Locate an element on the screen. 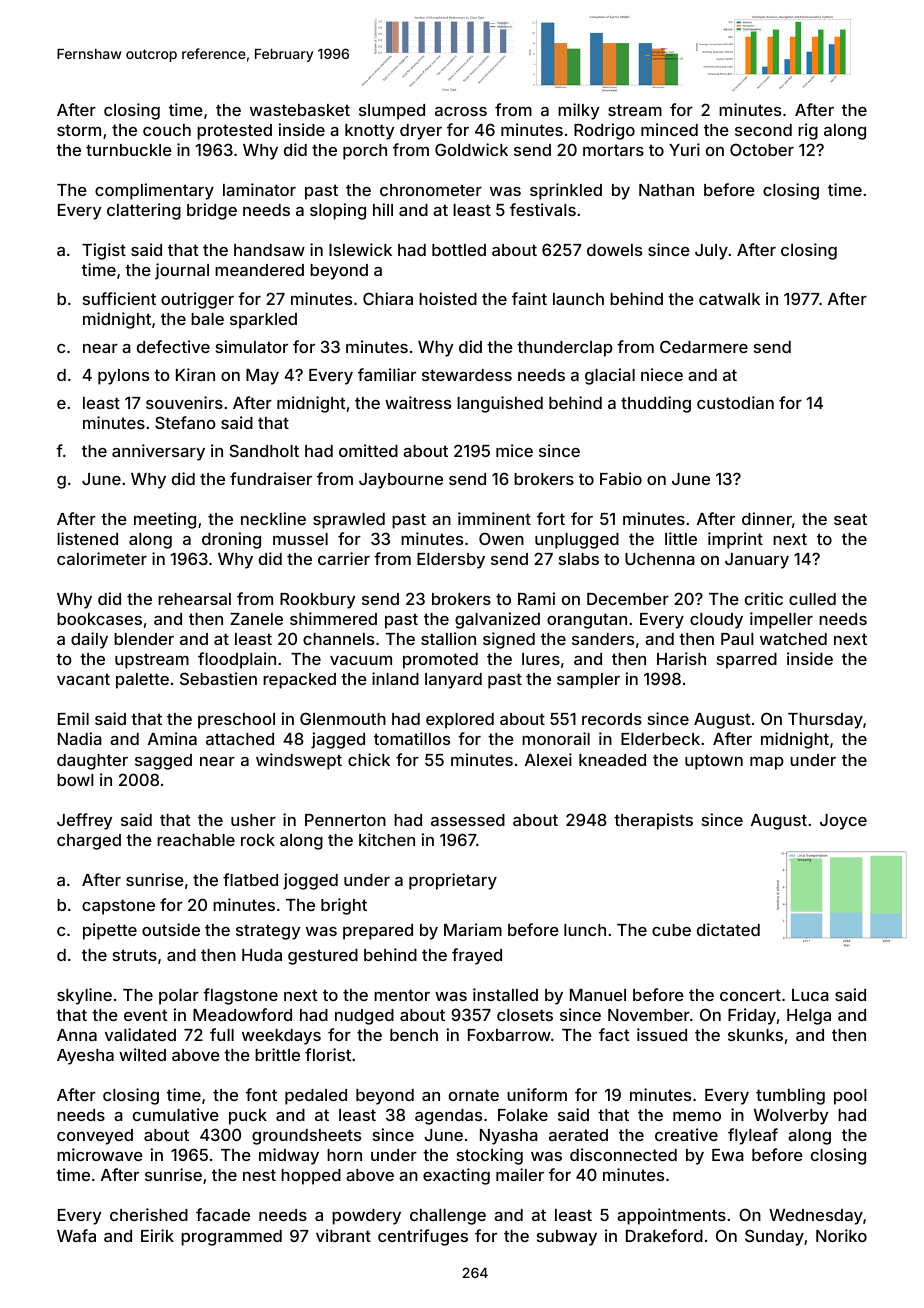 Image resolution: width=924 pixels, height=1308 pixels. waitress is located at coordinates (418, 402).
